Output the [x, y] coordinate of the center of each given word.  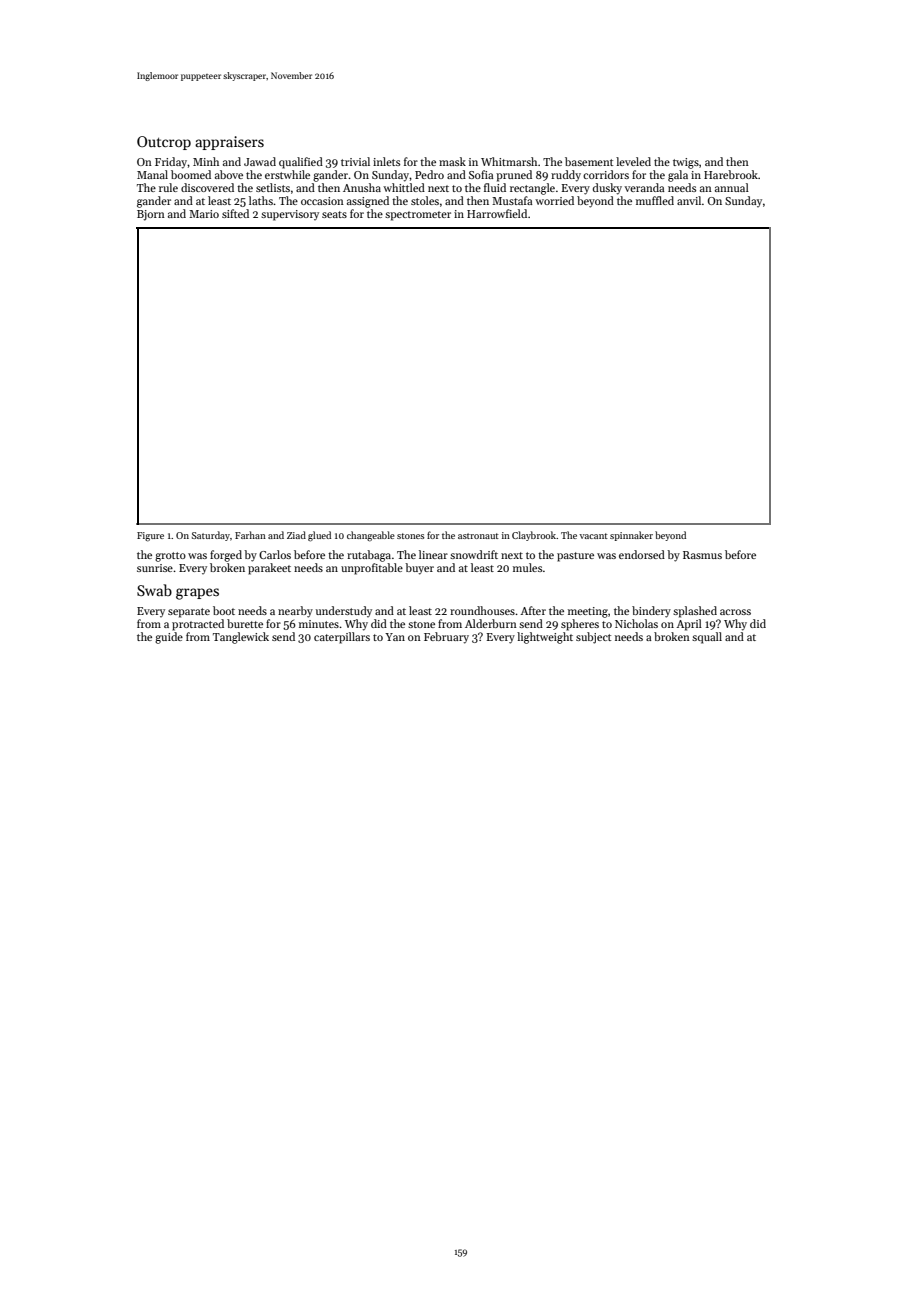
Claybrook [534, 536]
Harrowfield [497, 213]
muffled [655, 200]
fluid [495, 187]
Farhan [250, 535]
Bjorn [151, 215]
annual [732, 187]
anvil [689, 200]
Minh [206, 161]
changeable [371, 536]
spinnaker [631, 536]
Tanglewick [241, 638]
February [446, 638]
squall [707, 638]
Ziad [296, 535]
